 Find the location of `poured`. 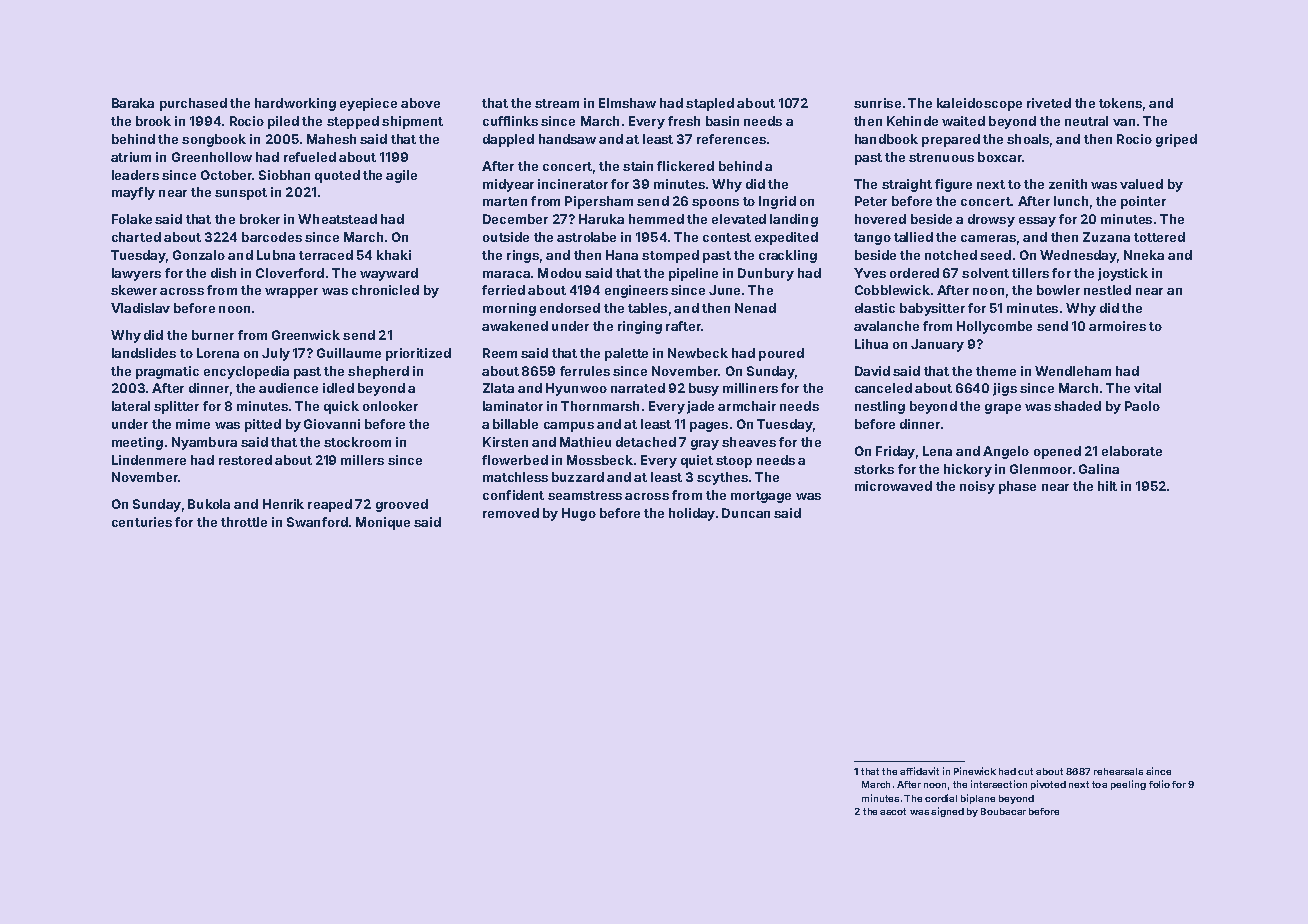

poured is located at coordinates (781, 354).
